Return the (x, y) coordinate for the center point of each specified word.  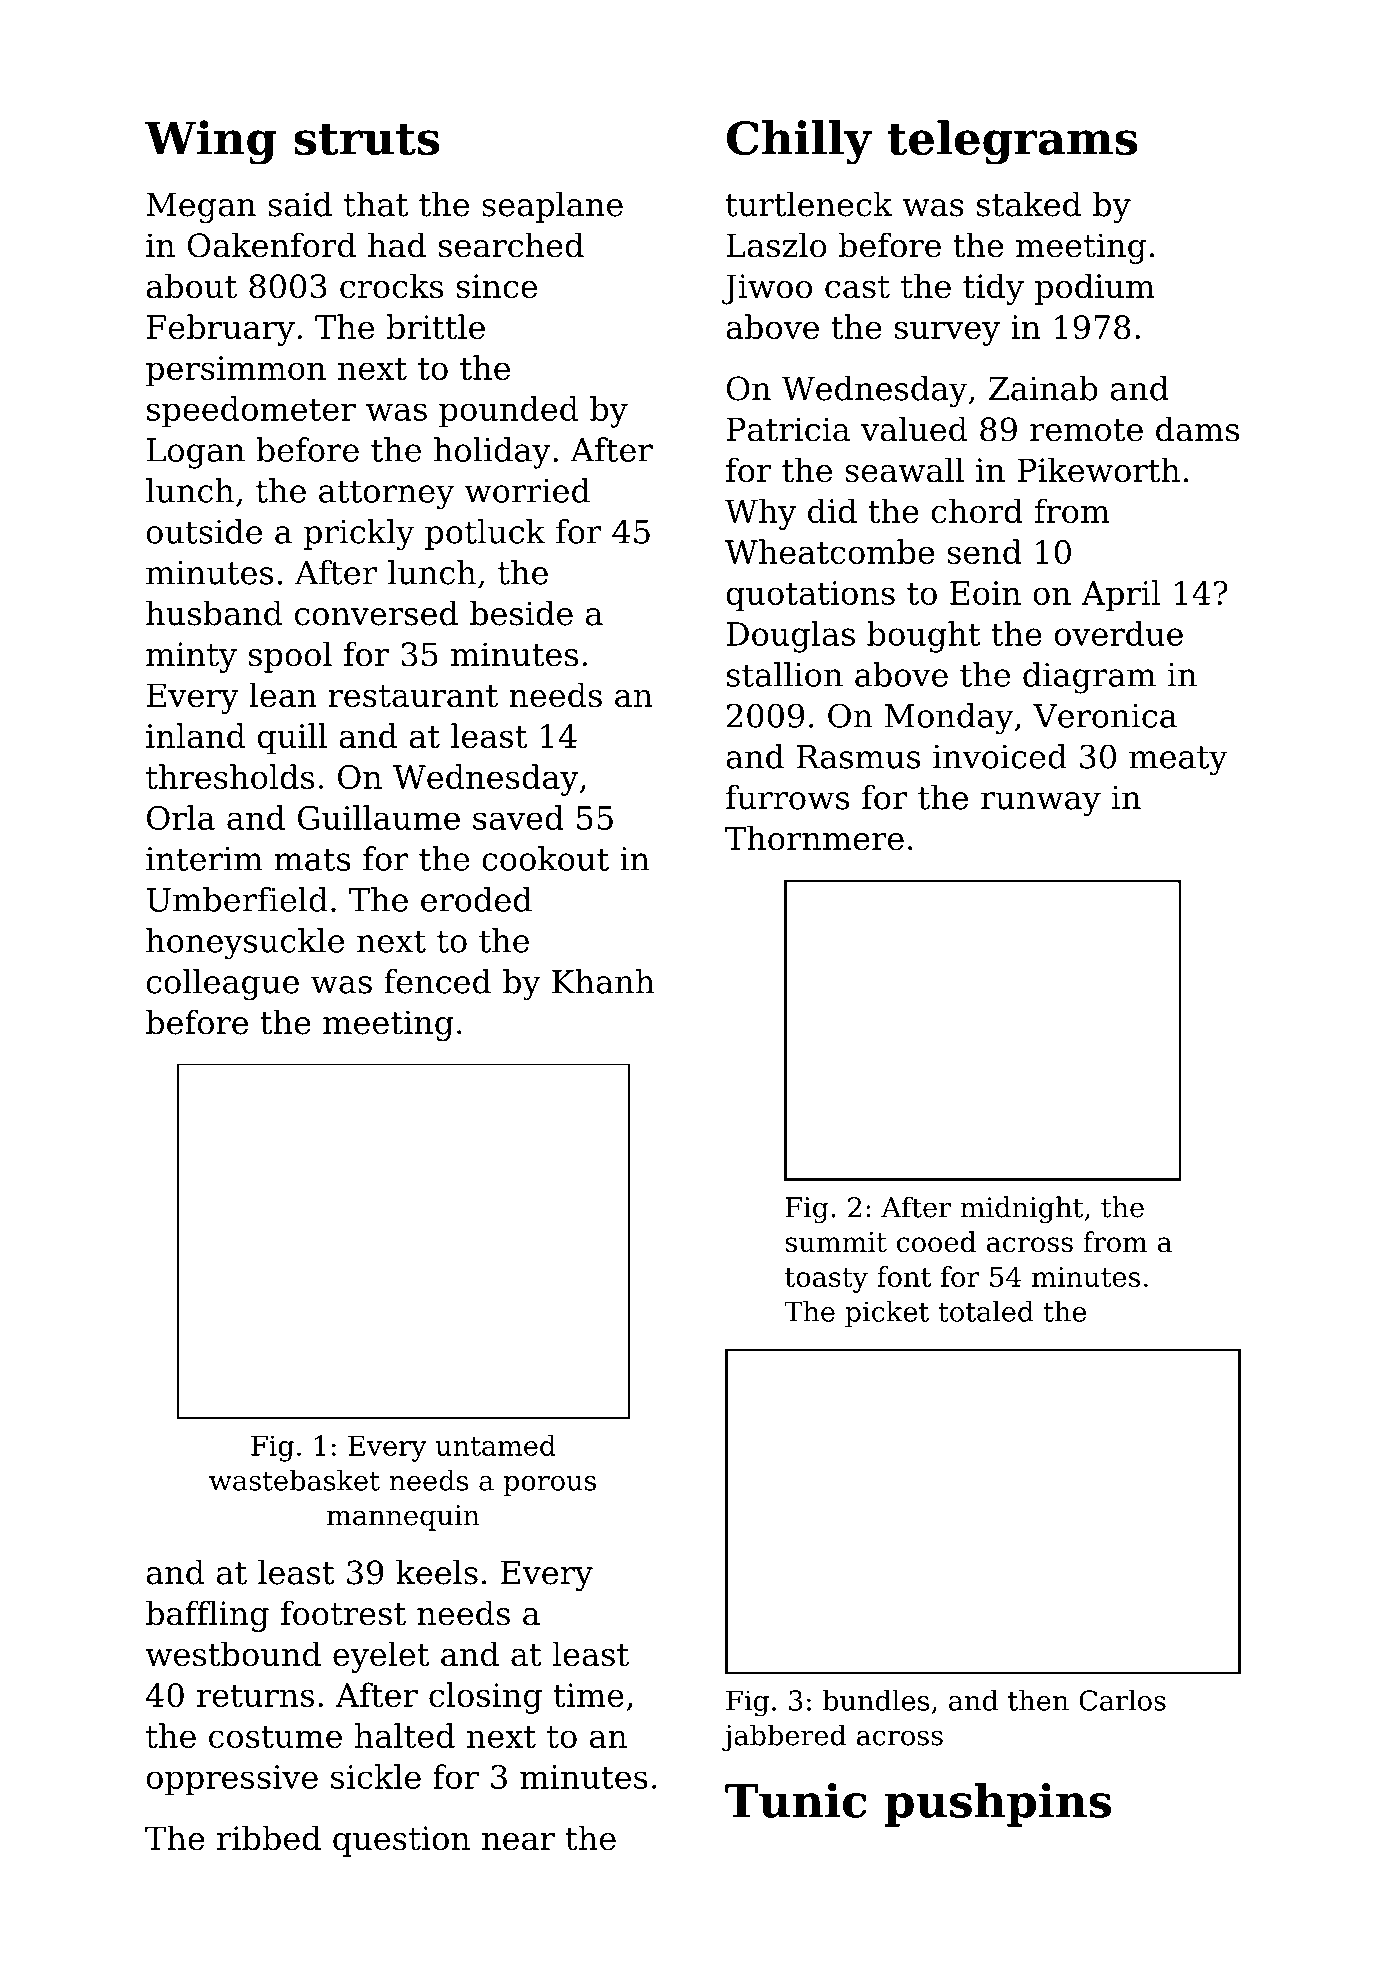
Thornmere (814, 838)
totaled (986, 1311)
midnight (1021, 1209)
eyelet (381, 1657)
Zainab (1043, 388)
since (496, 286)
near (518, 1842)
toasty (826, 1280)
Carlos (1122, 1700)
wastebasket (294, 1480)
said (300, 204)
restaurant (413, 696)
